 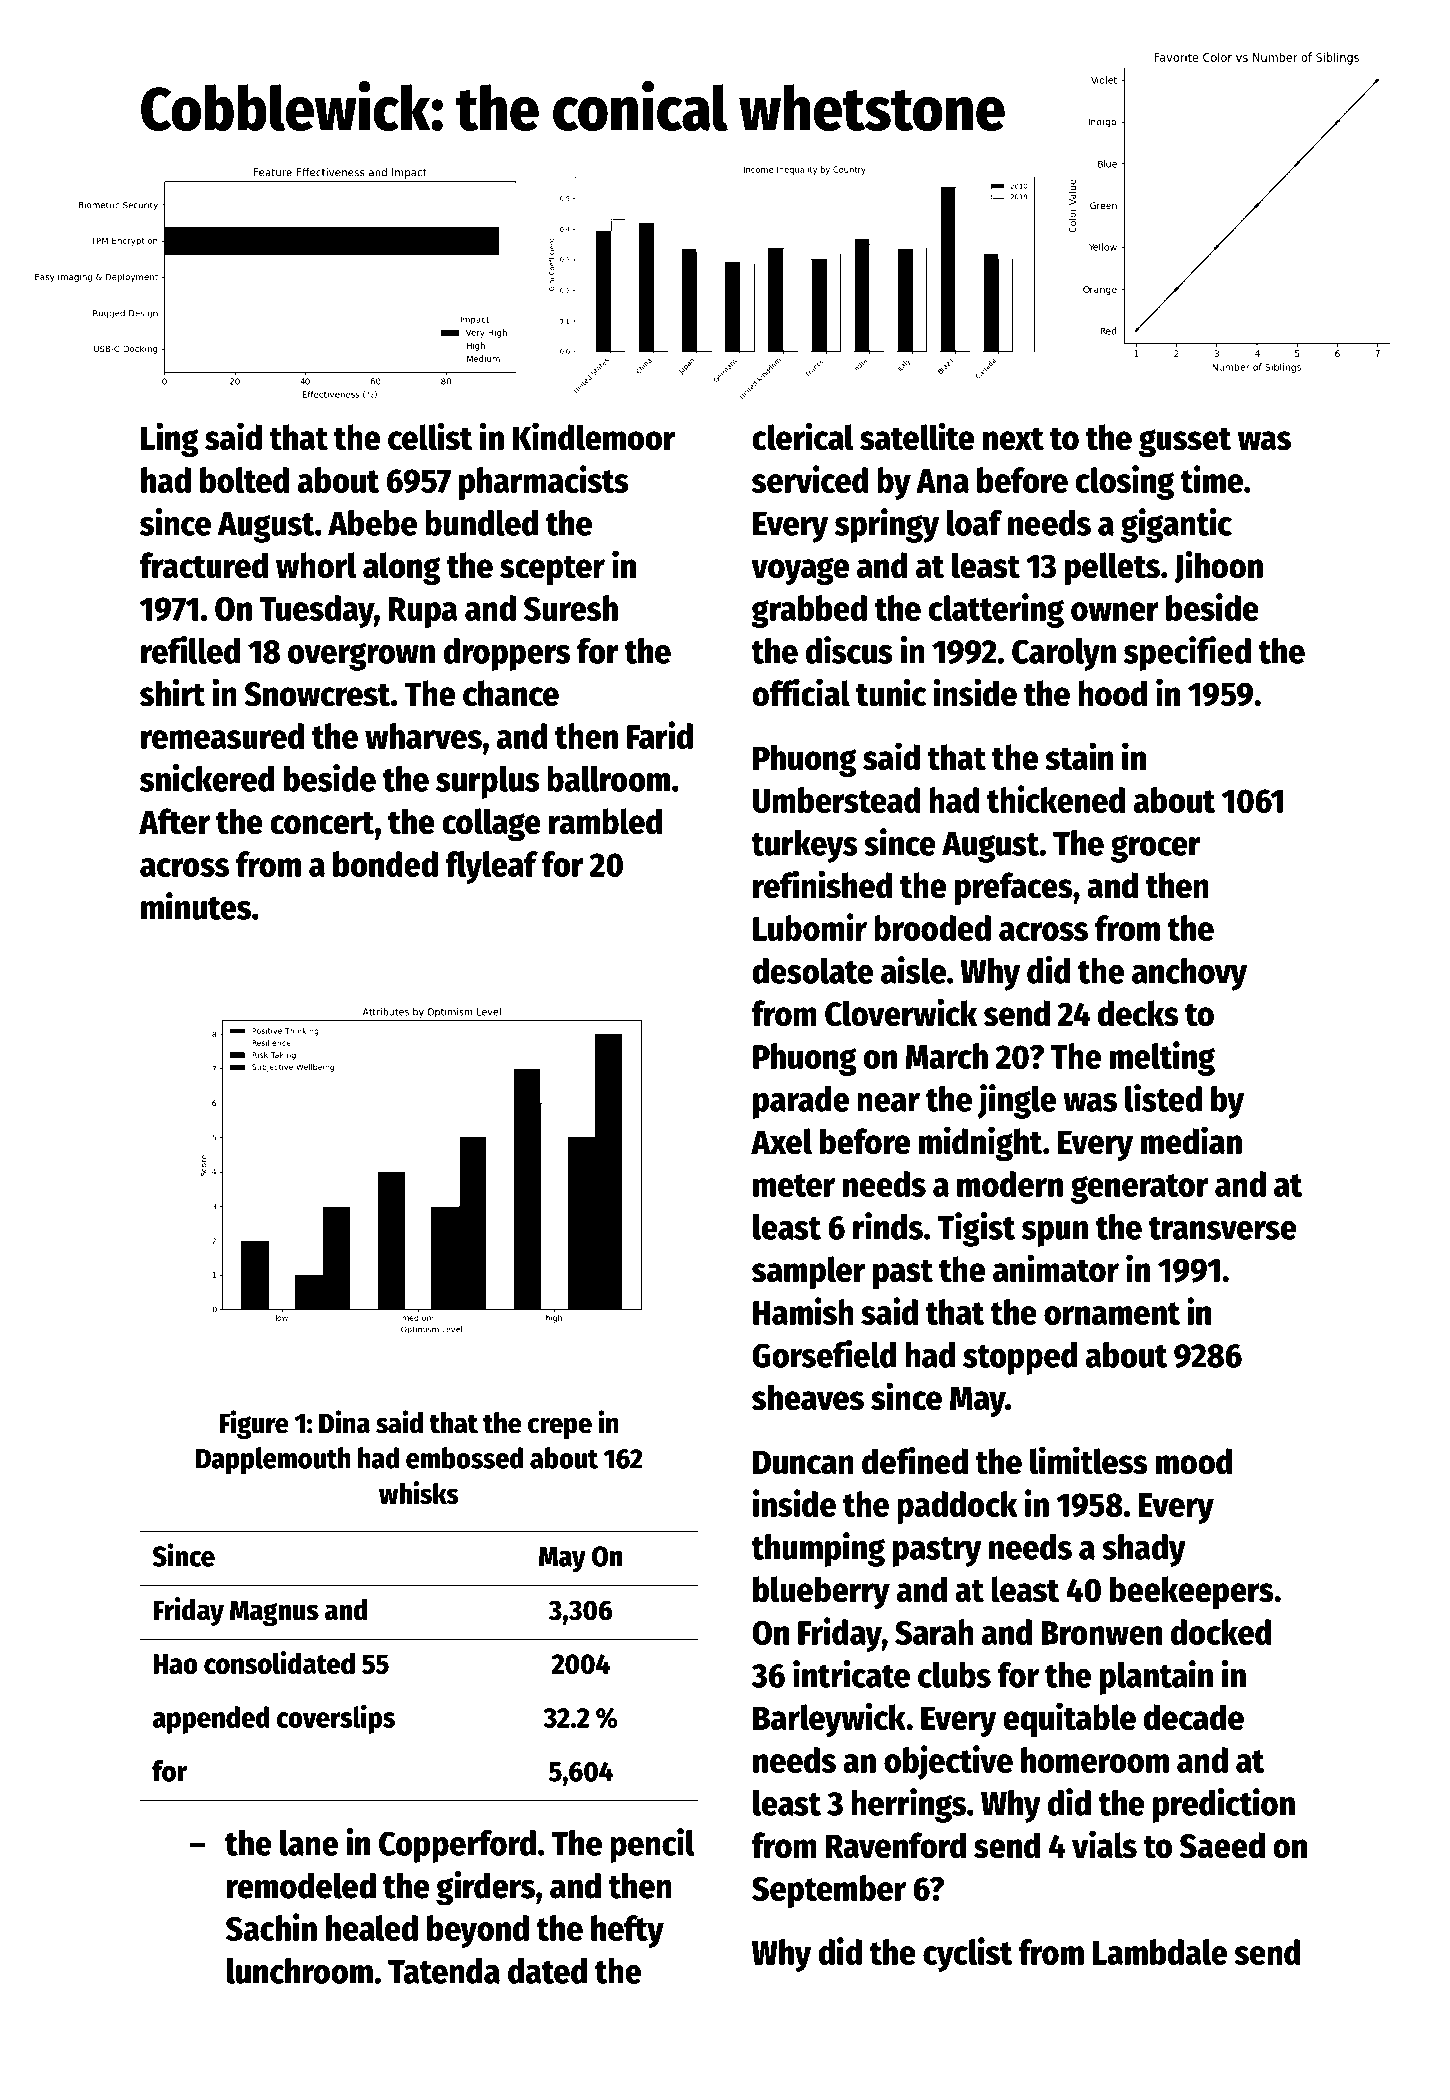 What do you see at coordinates (1192, 1592) in the screenshot?
I see `beekeepers` at bounding box center [1192, 1592].
